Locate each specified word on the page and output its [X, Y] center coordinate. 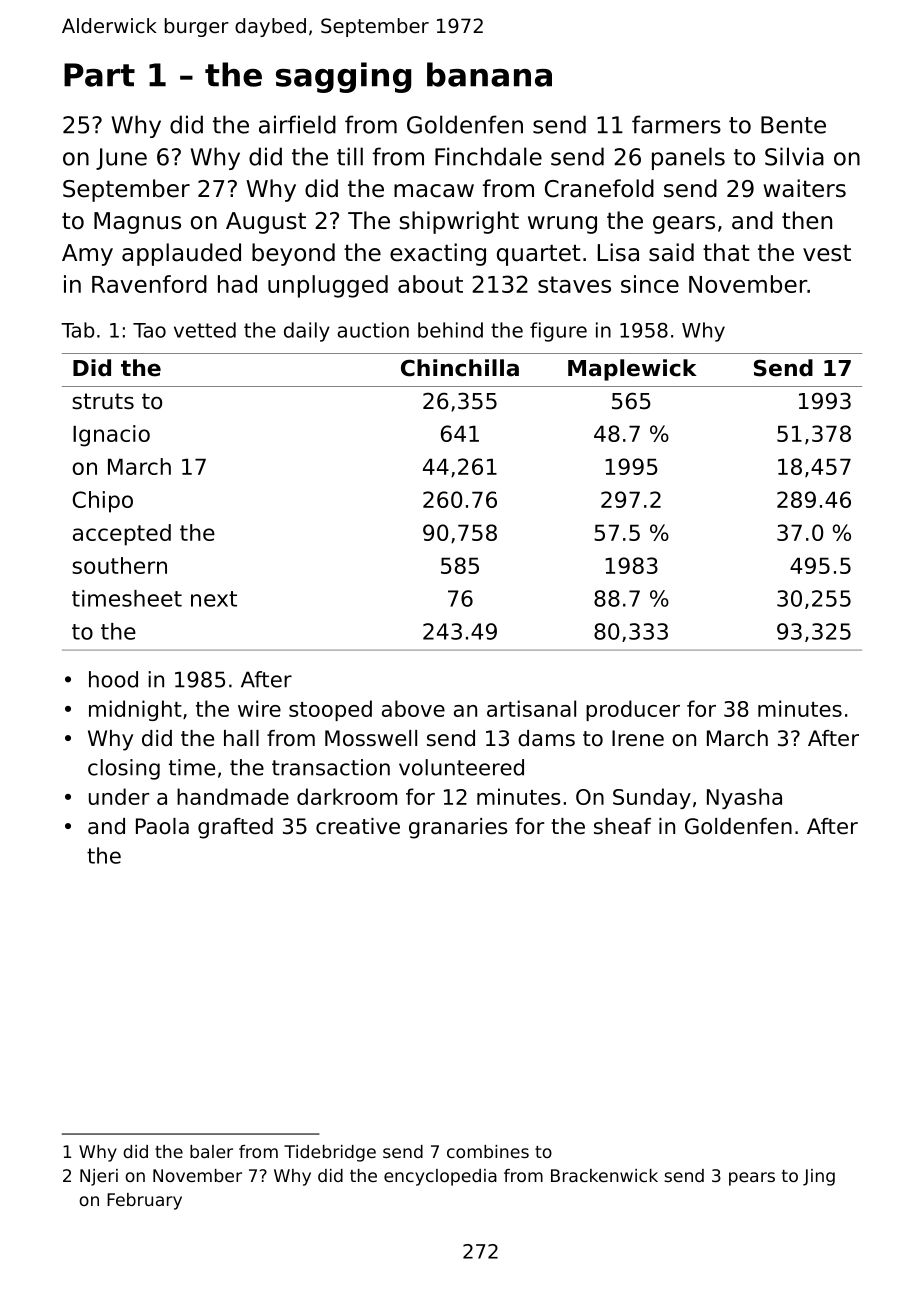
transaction [331, 767]
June [121, 159]
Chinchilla [460, 368]
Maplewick [632, 370]
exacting [438, 254]
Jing [819, 1177]
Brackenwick [604, 1175]
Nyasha [744, 798]
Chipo [103, 502]
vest [827, 253]
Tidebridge [330, 1153]
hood [113, 679]
